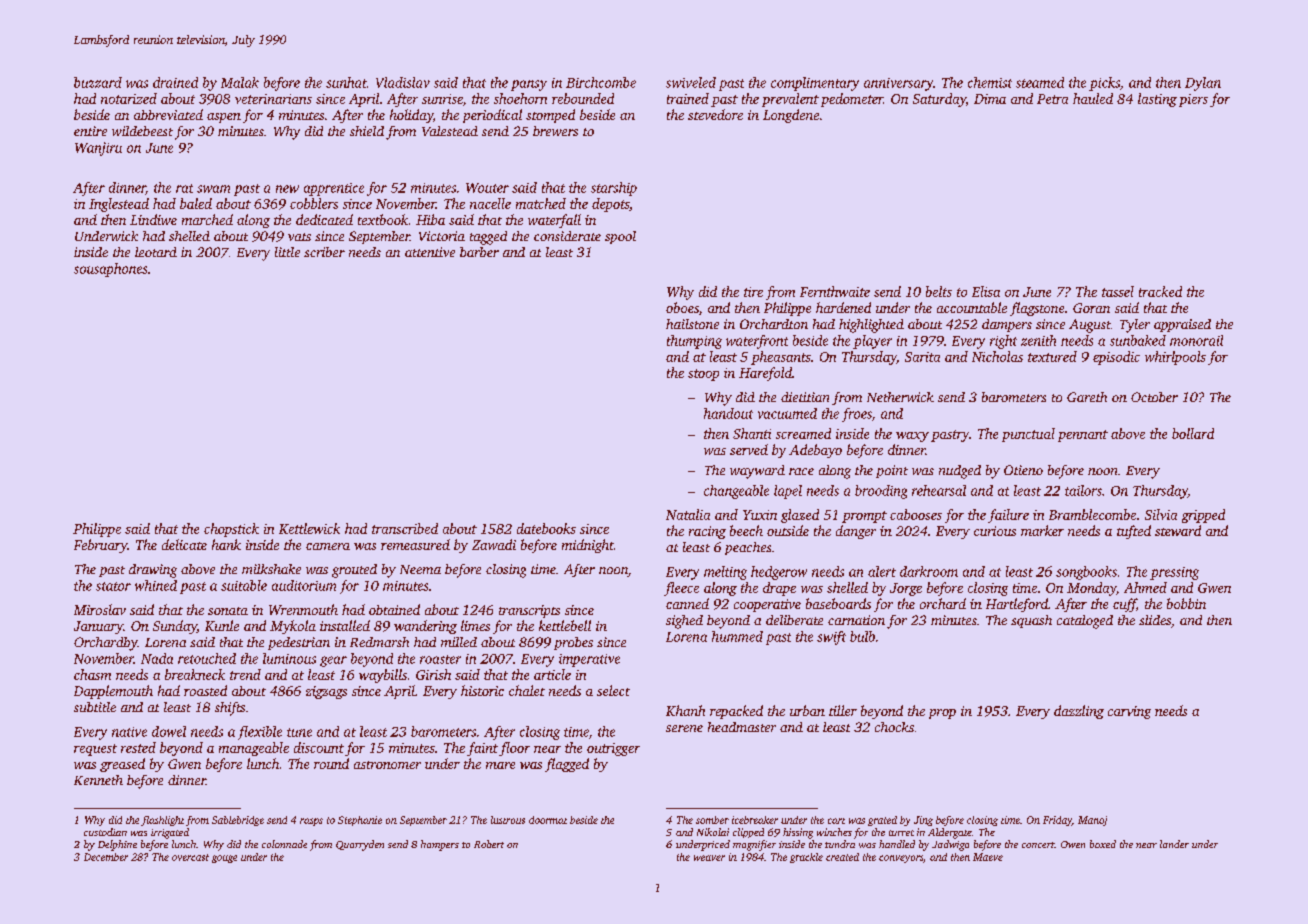  Describe the element at coordinates (110, 270) in the document. I see `sousaphones` at that location.
